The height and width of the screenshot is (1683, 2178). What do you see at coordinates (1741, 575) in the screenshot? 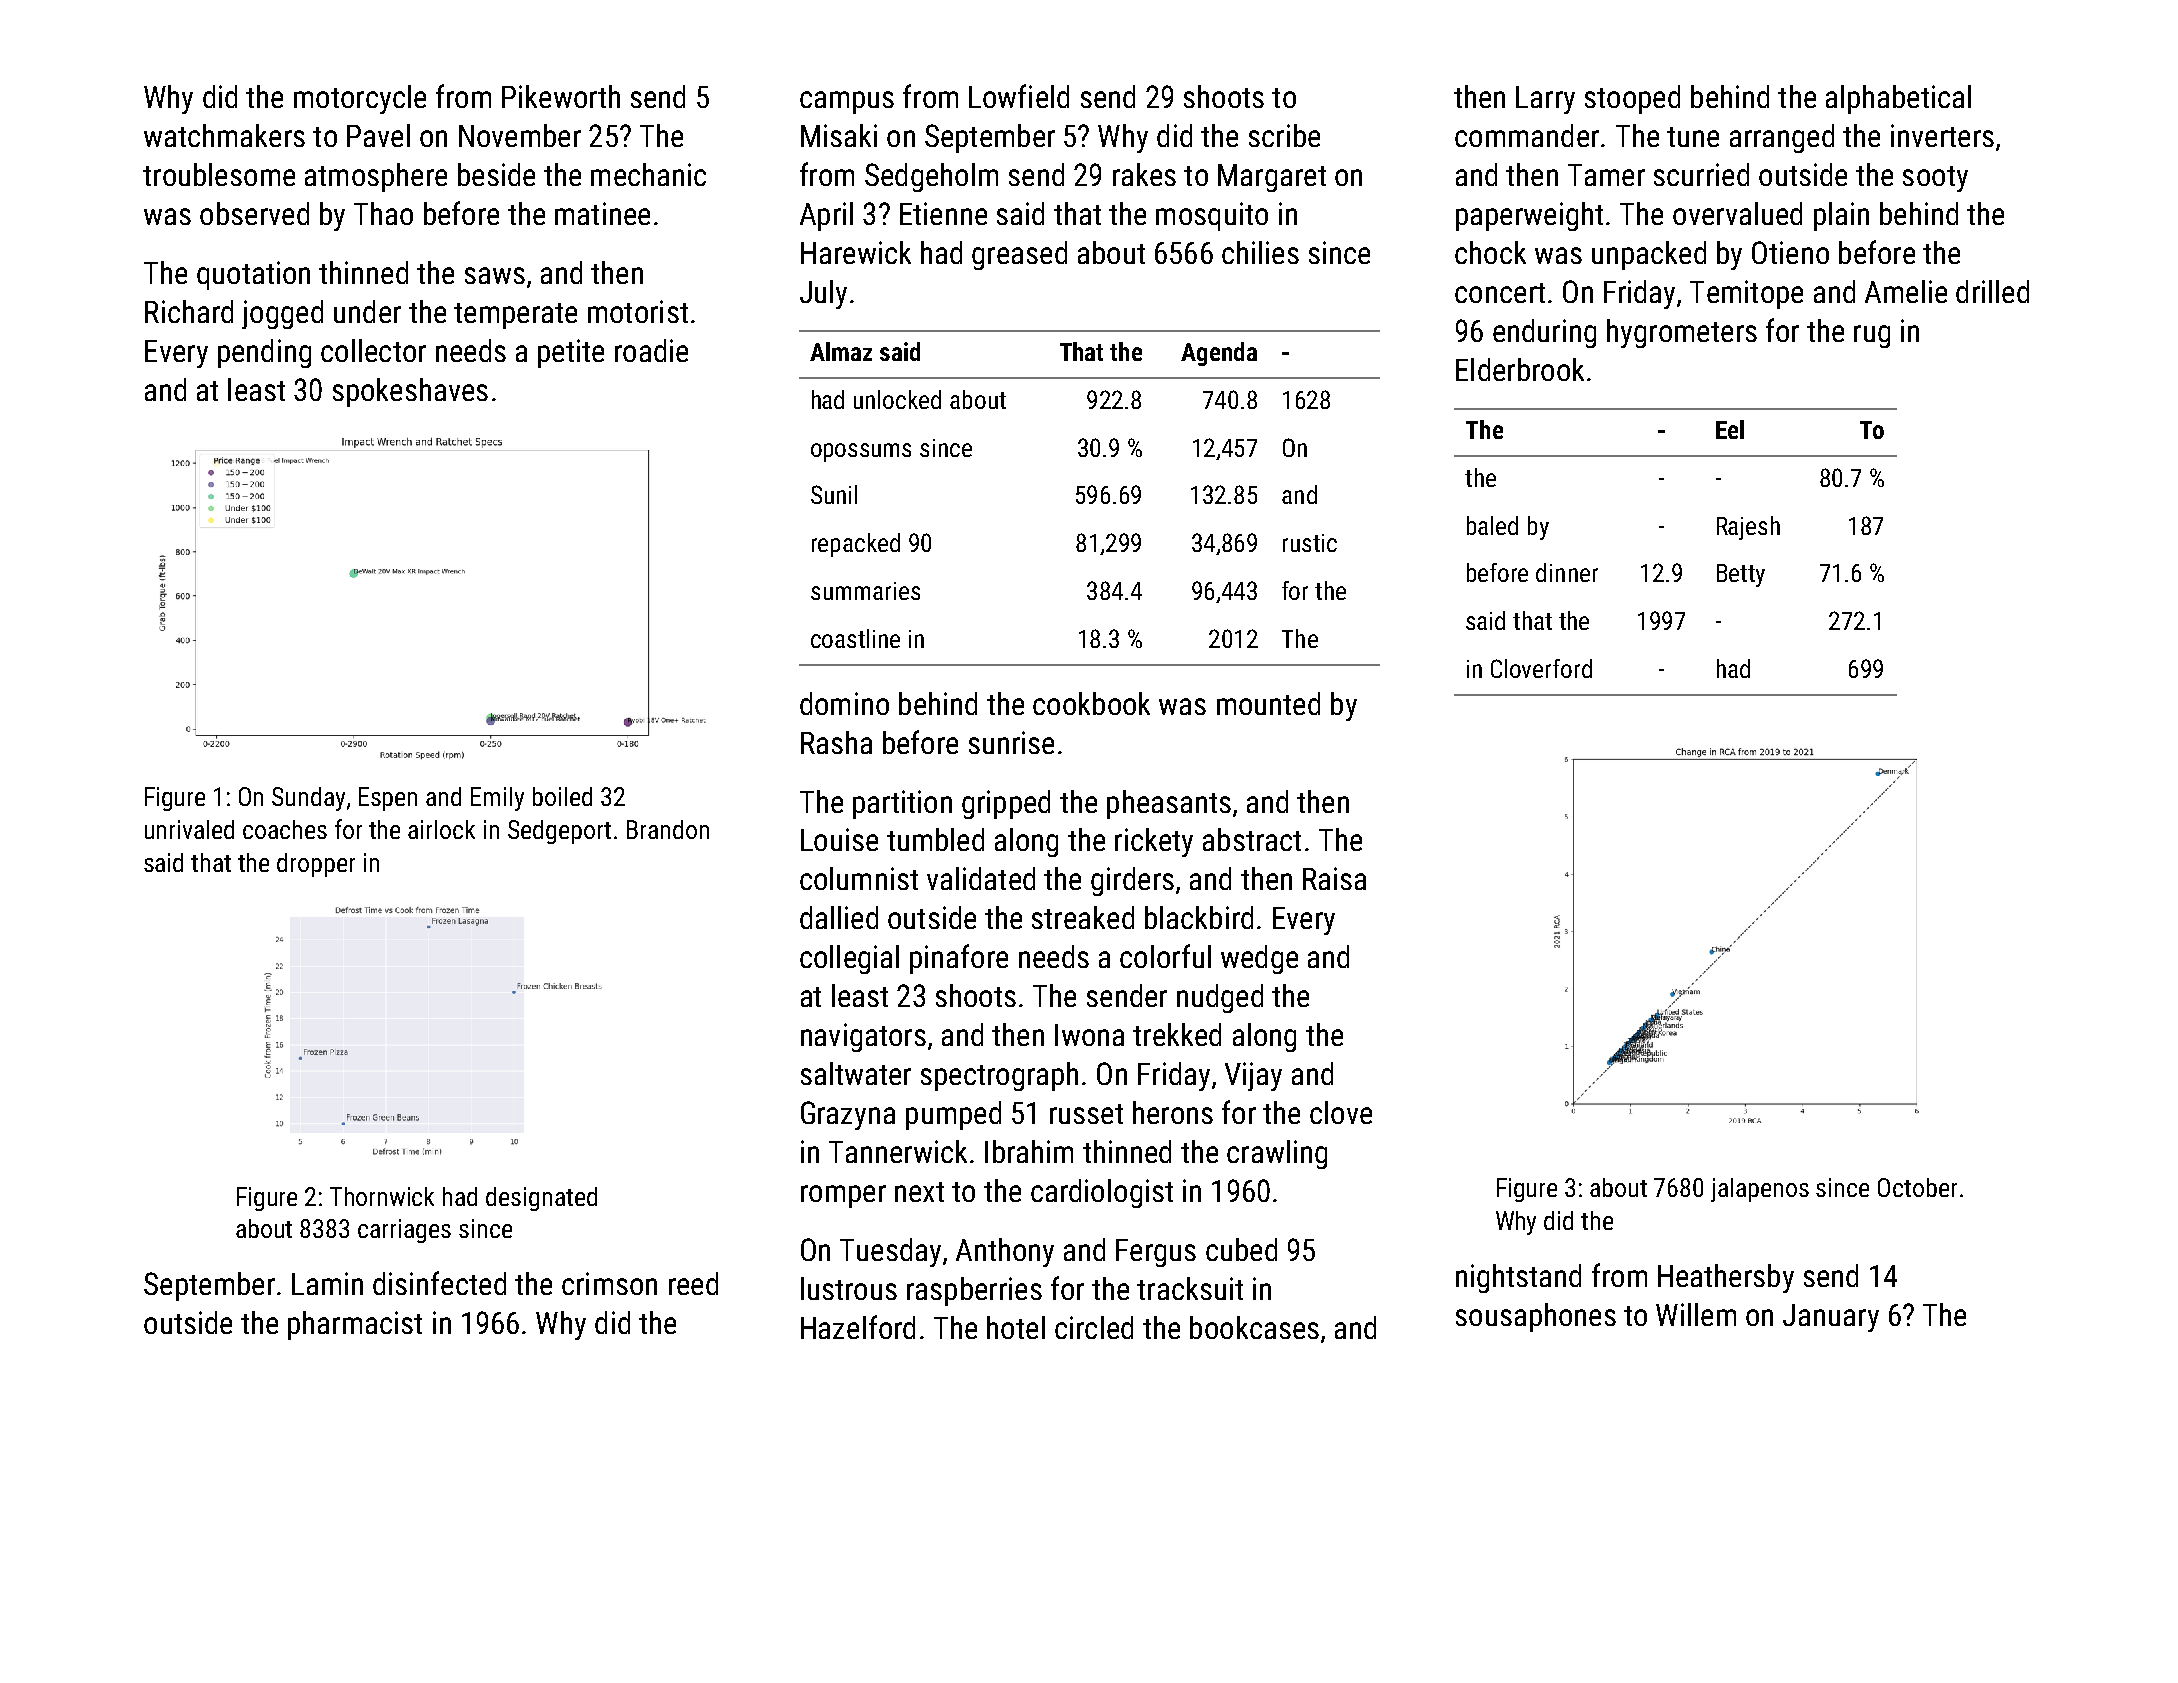
I see `Betty` at bounding box center [1741, 575].
